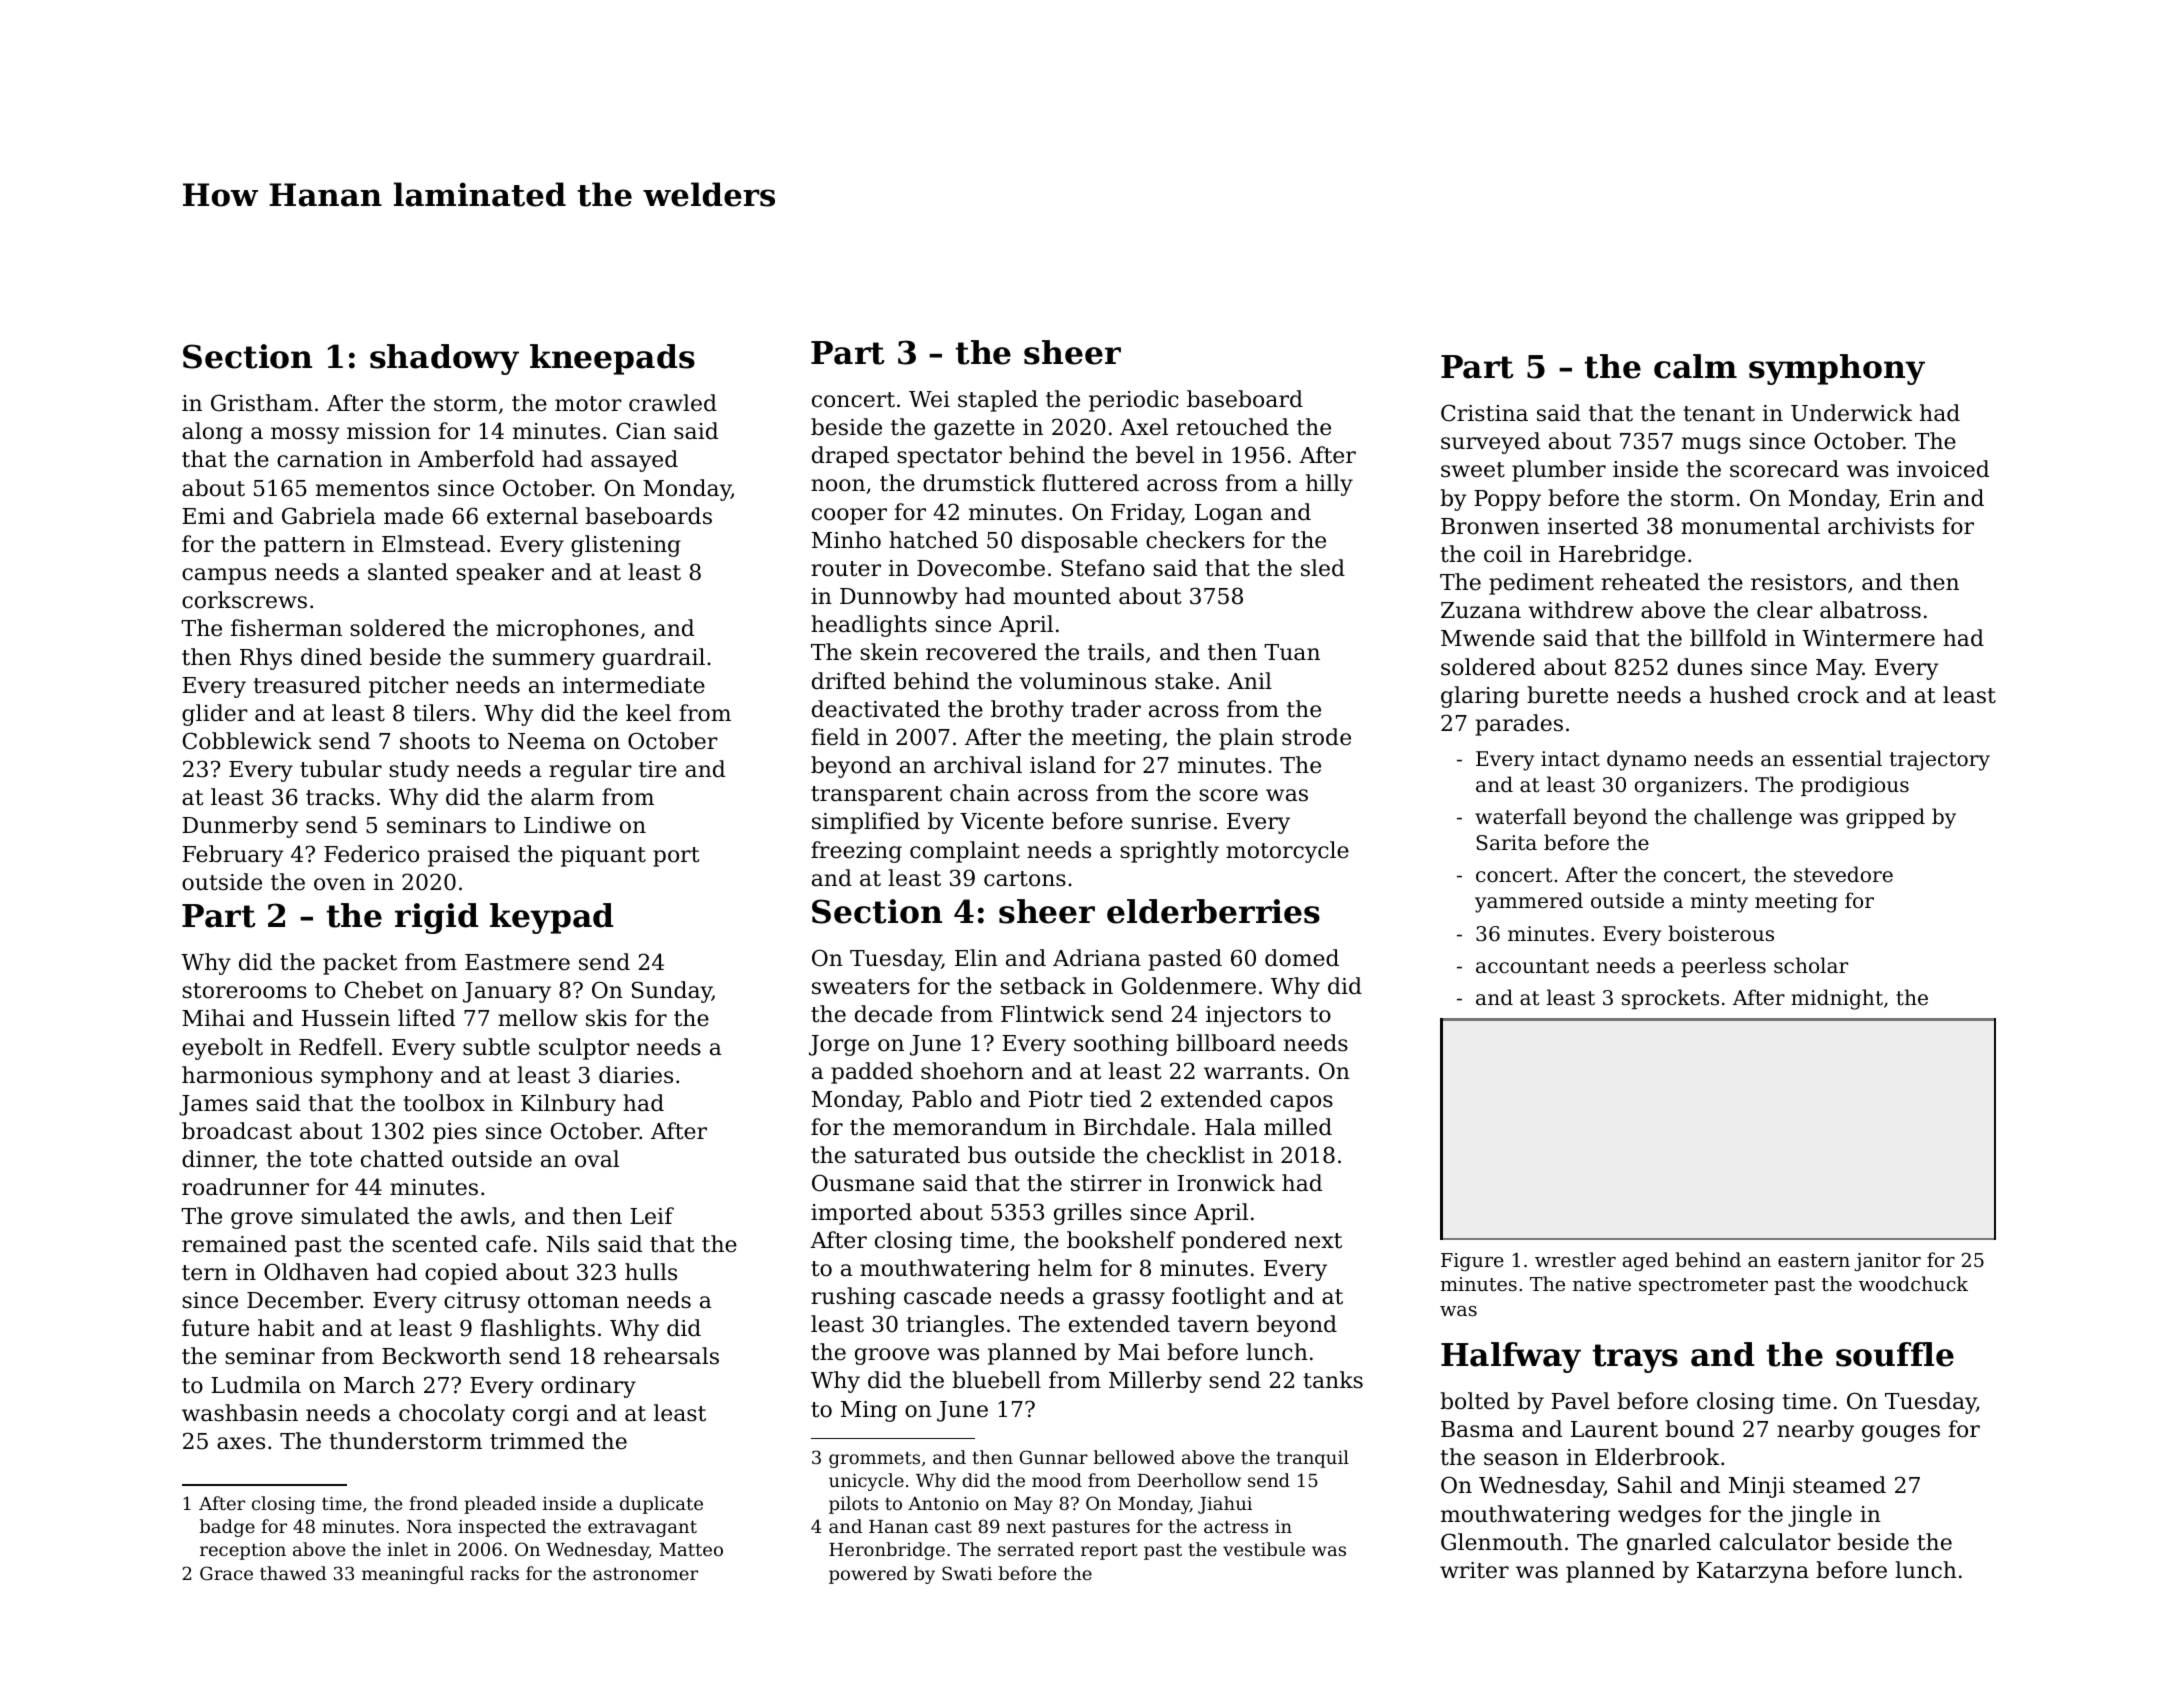 The height and width of the document is (1683, 2178). What do you see at coordinates (645, 1573) in the document?
I see `astronomer` at bounding box center [645, 1573].
